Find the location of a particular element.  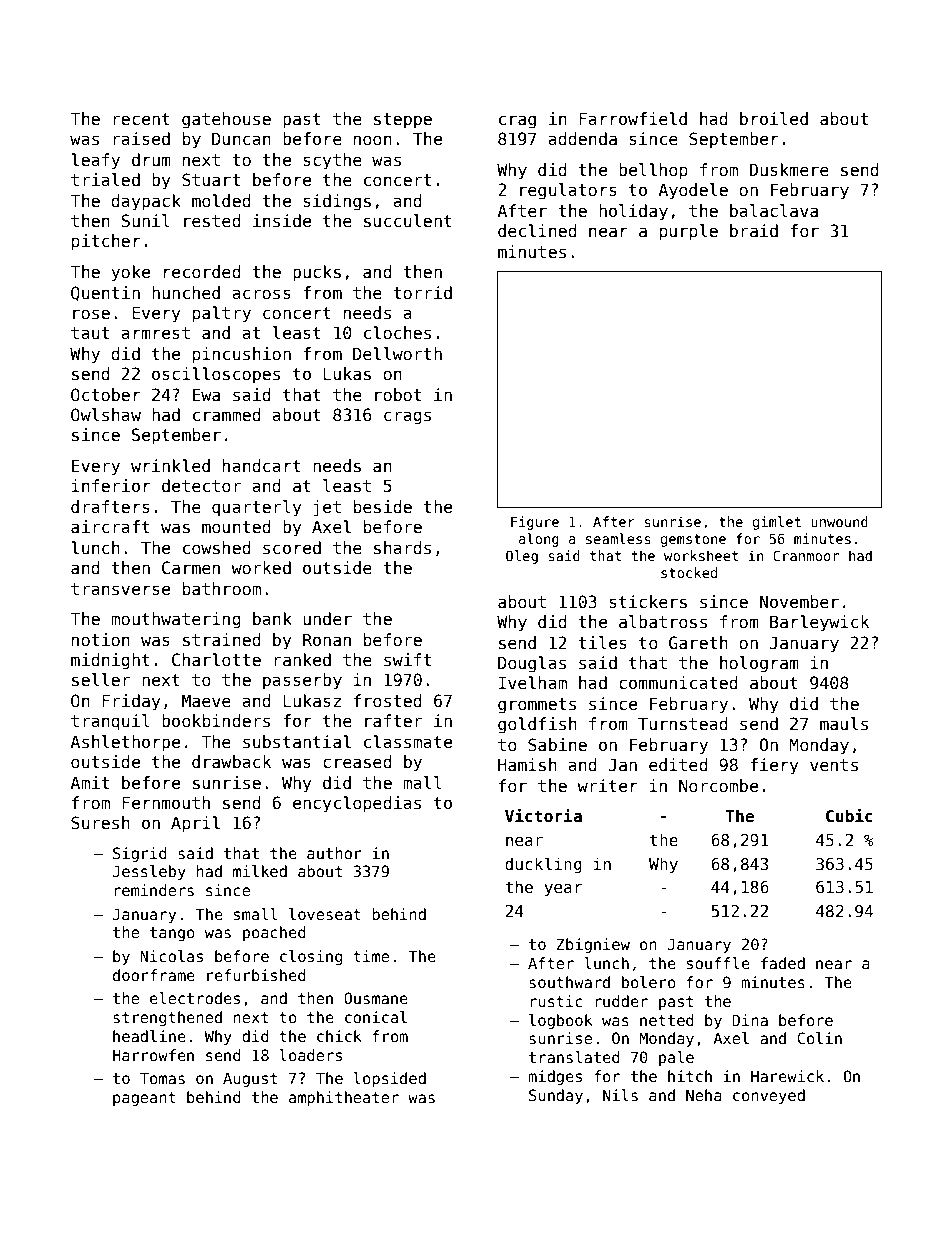

steppe is located at coordinates (403, 121).
